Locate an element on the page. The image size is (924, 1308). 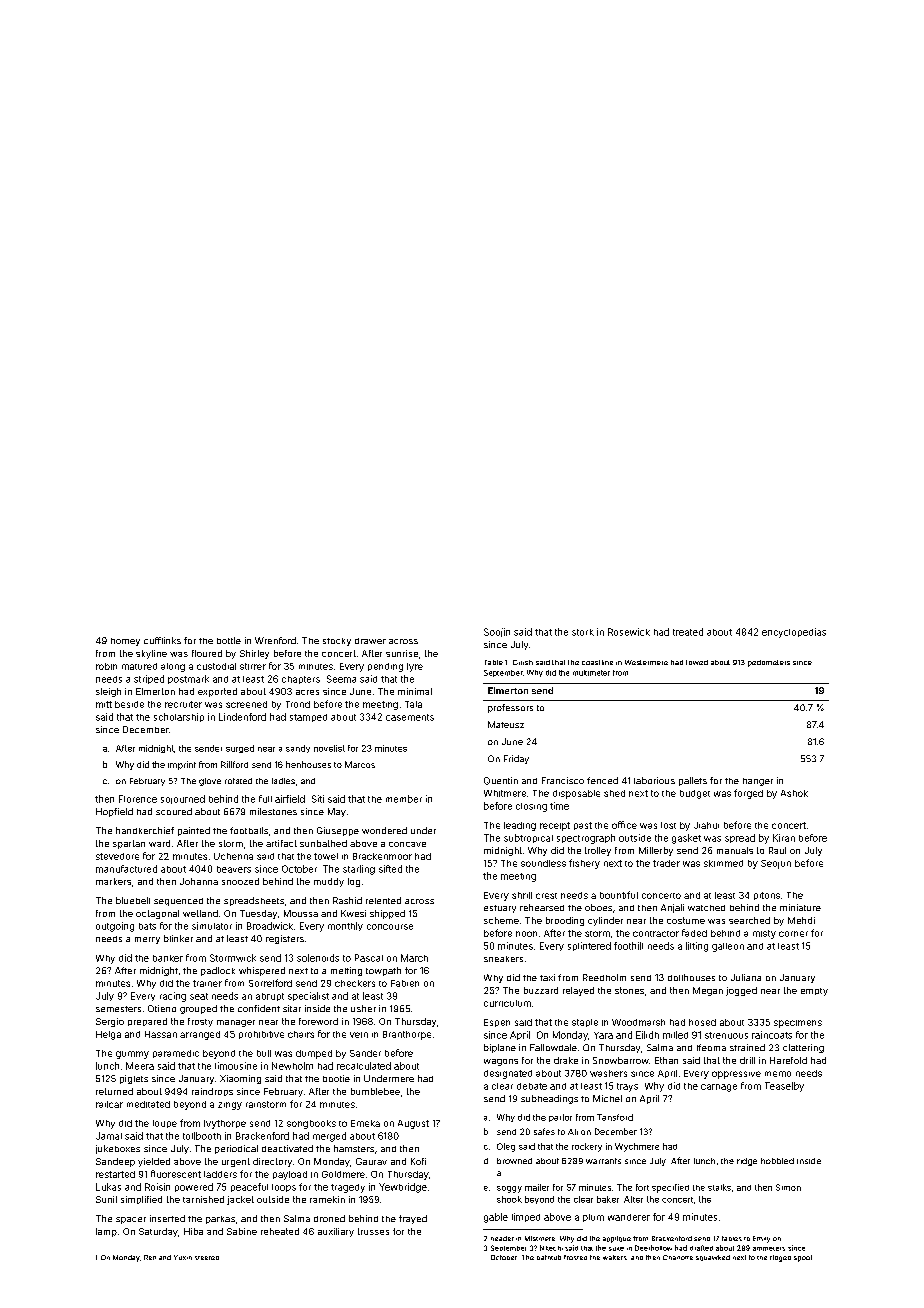
cufflinks is located at coordinates (162, 640).
